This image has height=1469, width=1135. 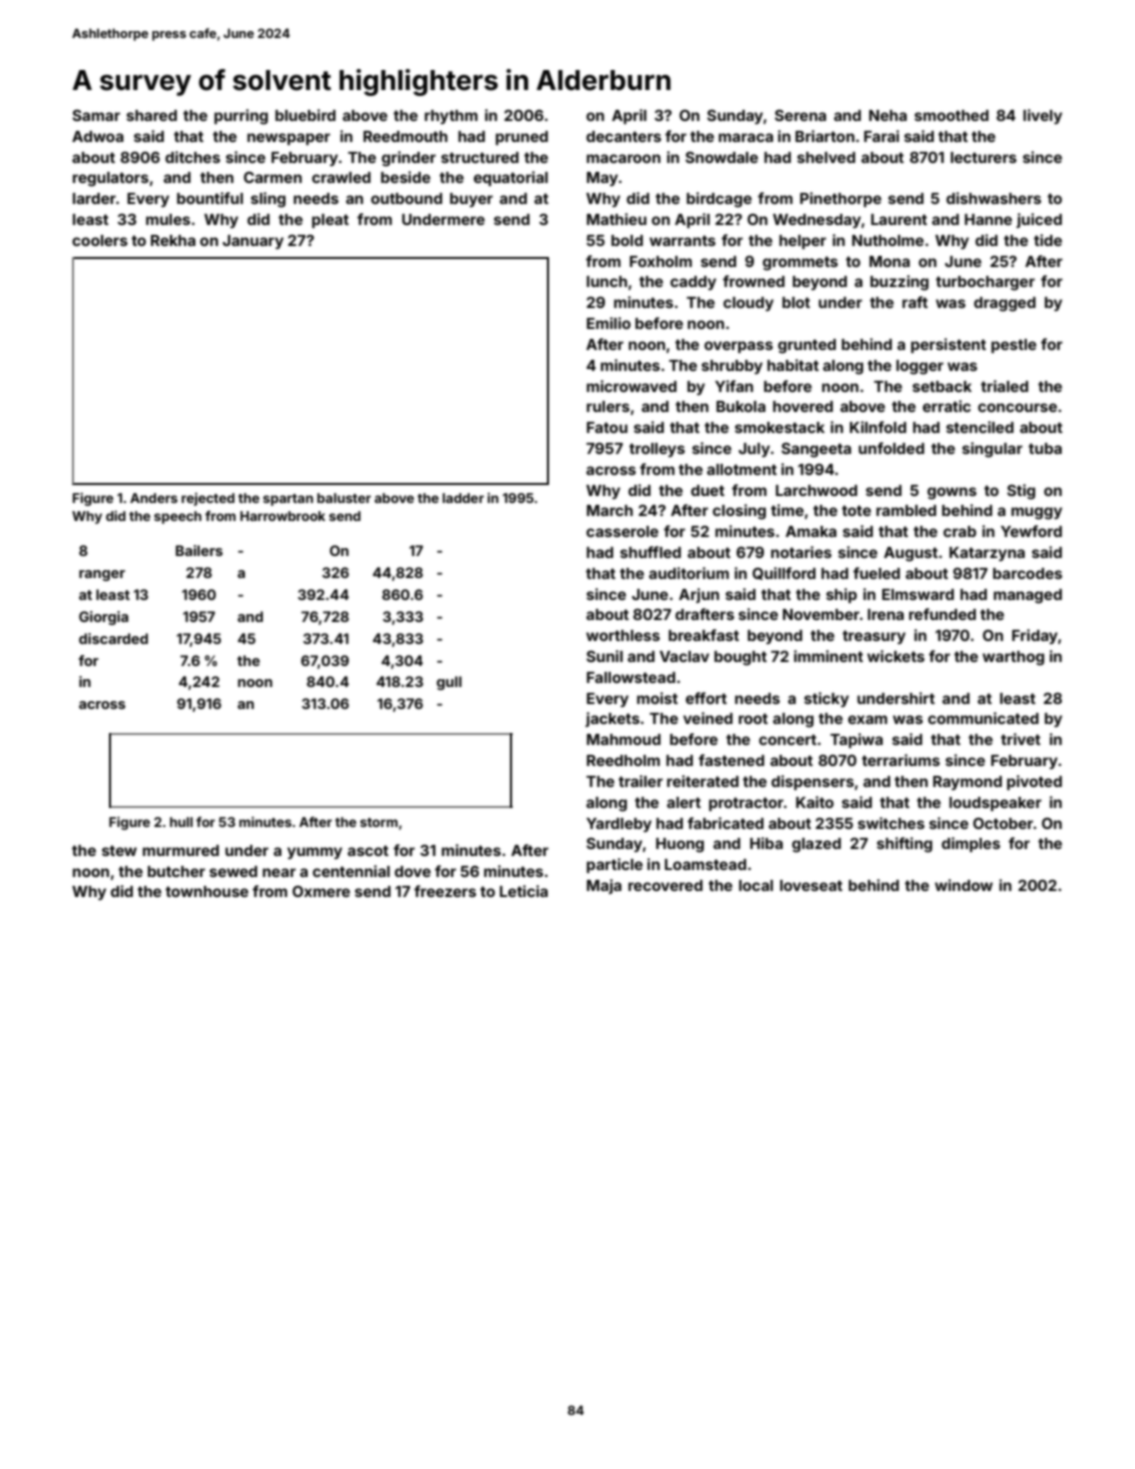 What do you see at coordinates (207, 891) in the image?
I see `townhouse` at bounding box center [207, 891].
